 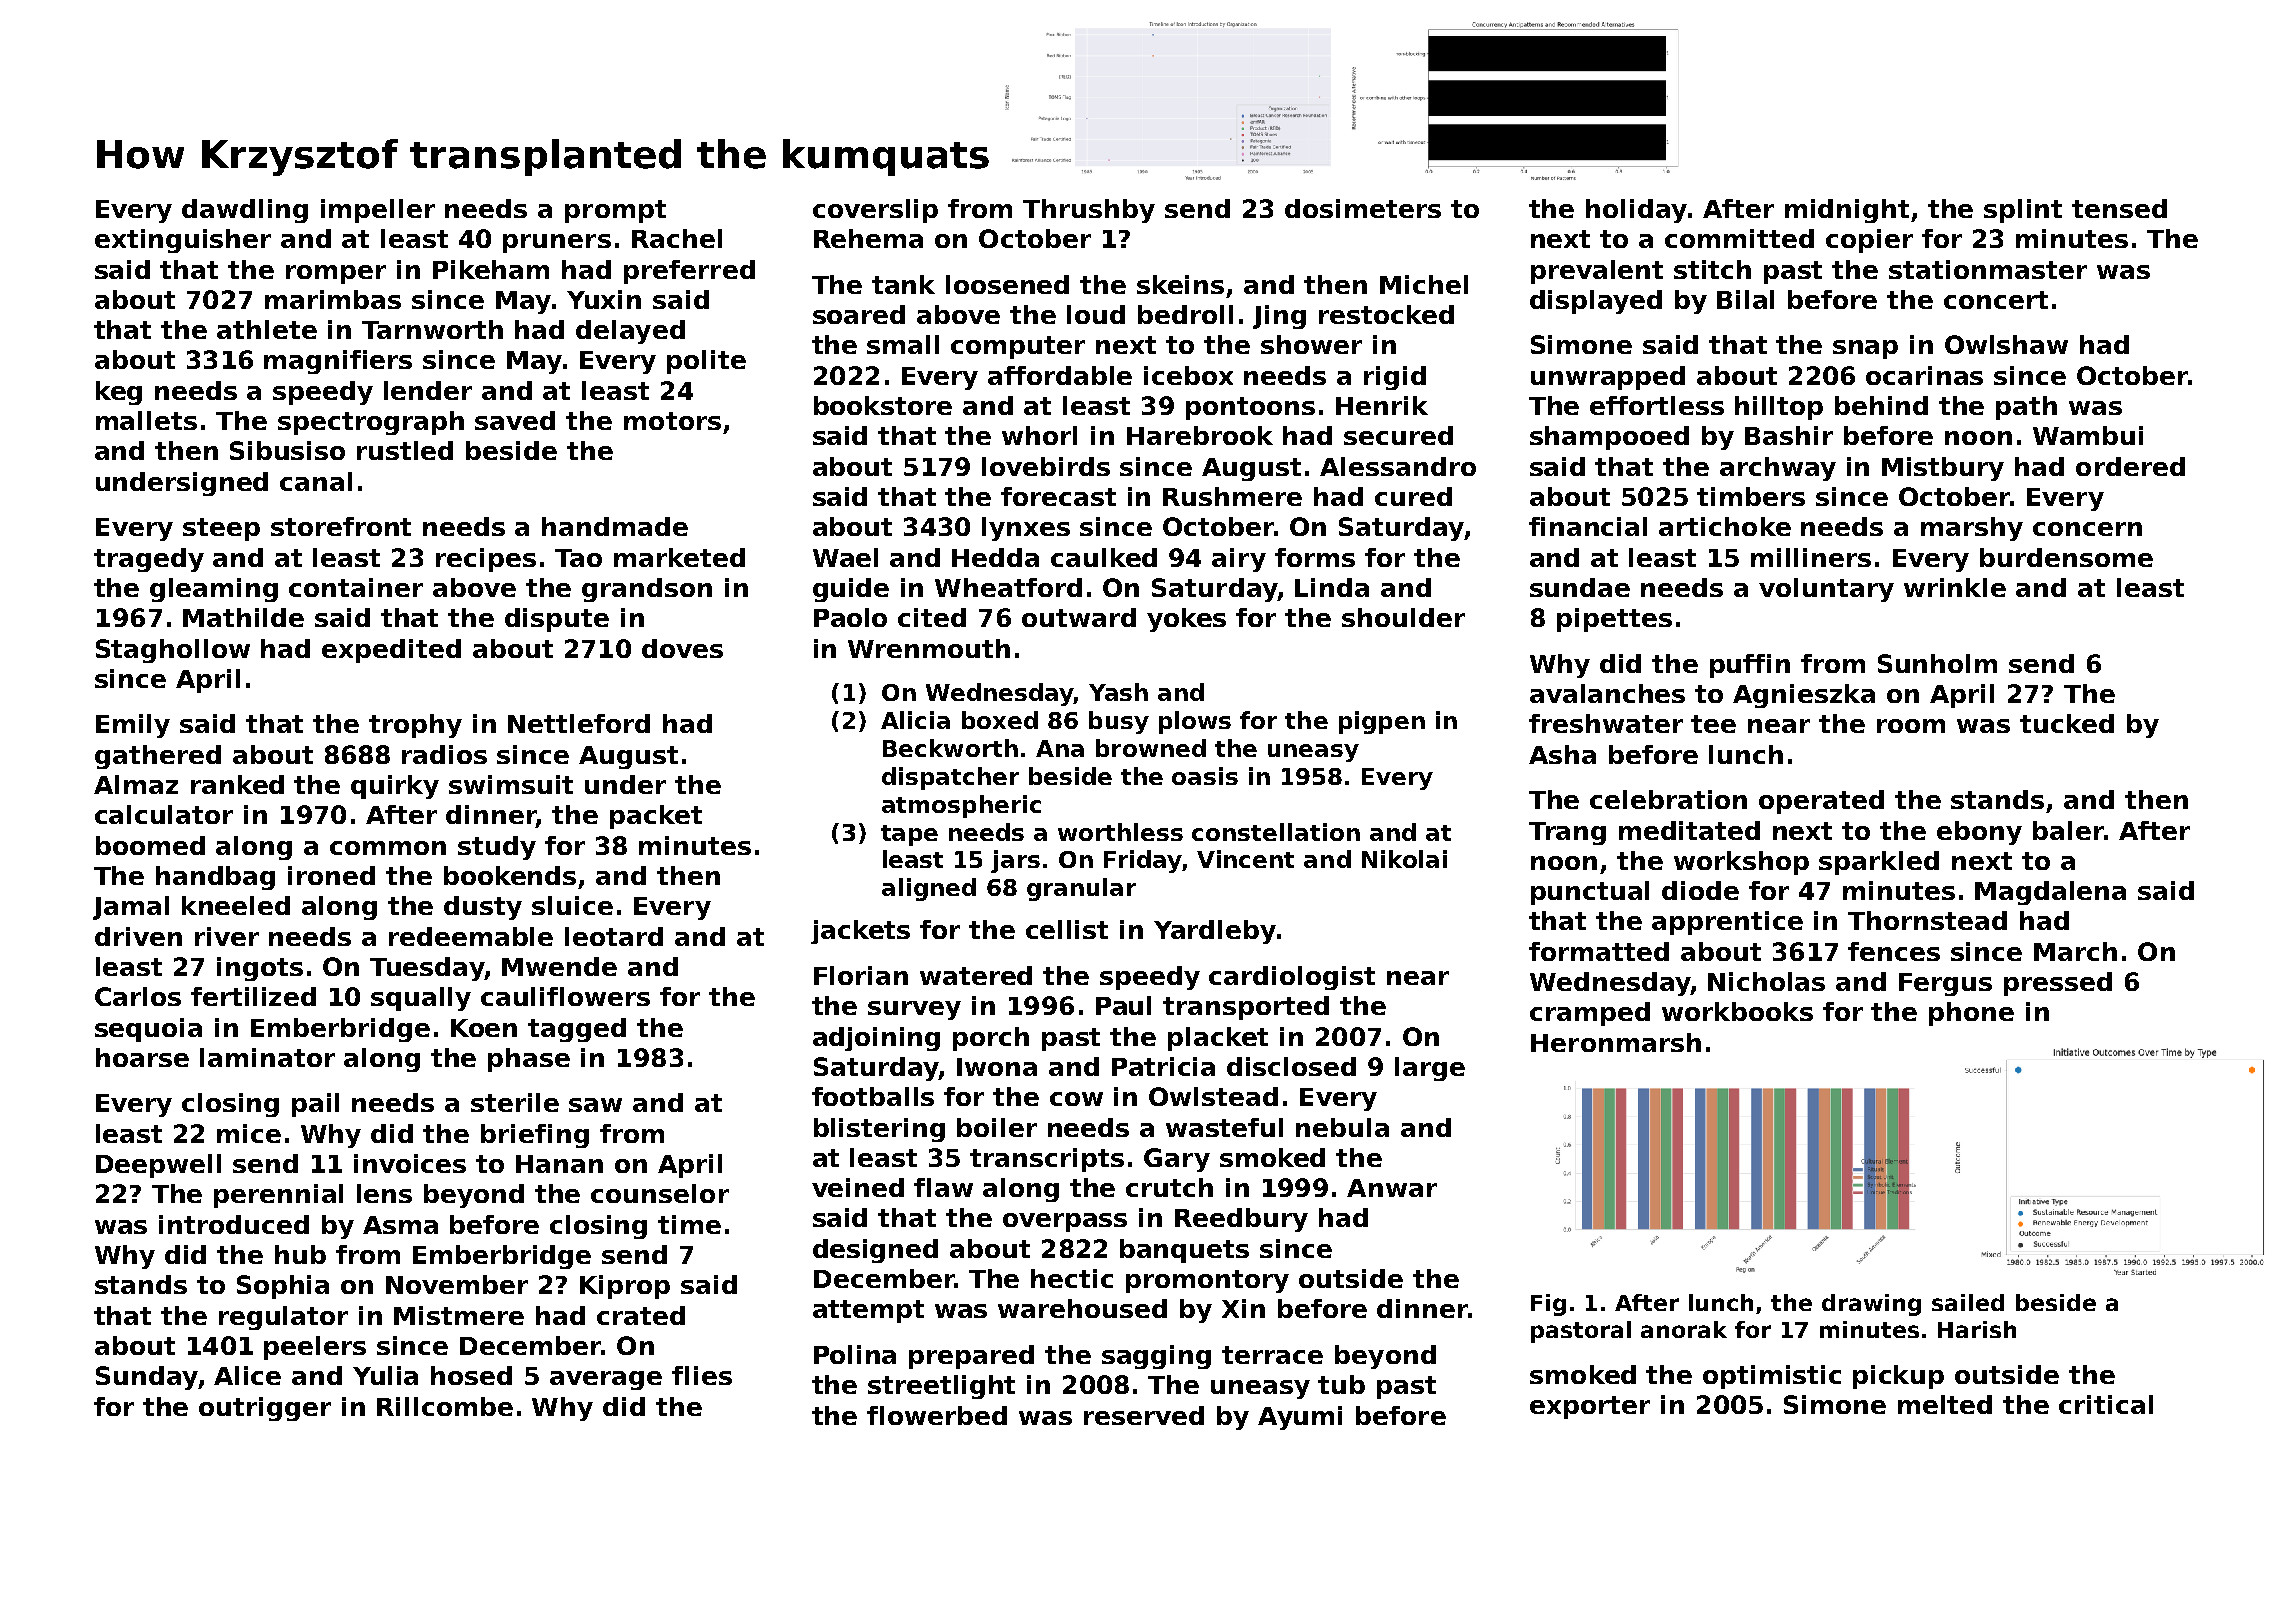 I want to click on porch, so click(x=991, y=1039).
